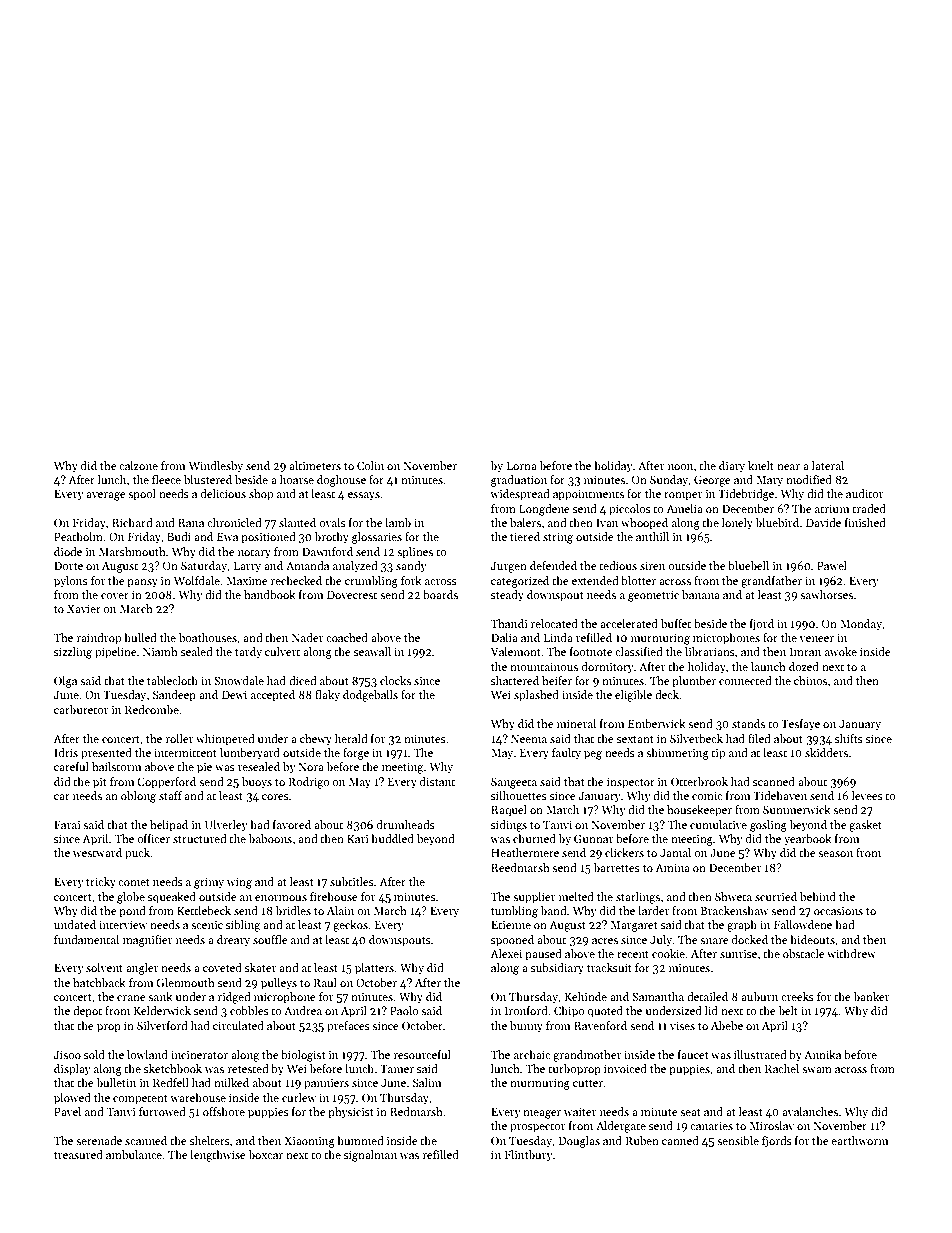 This page has height=1233, width=952. Describe the element at coordinates (522, 466) in the page. I see `Lorna` at that location.
